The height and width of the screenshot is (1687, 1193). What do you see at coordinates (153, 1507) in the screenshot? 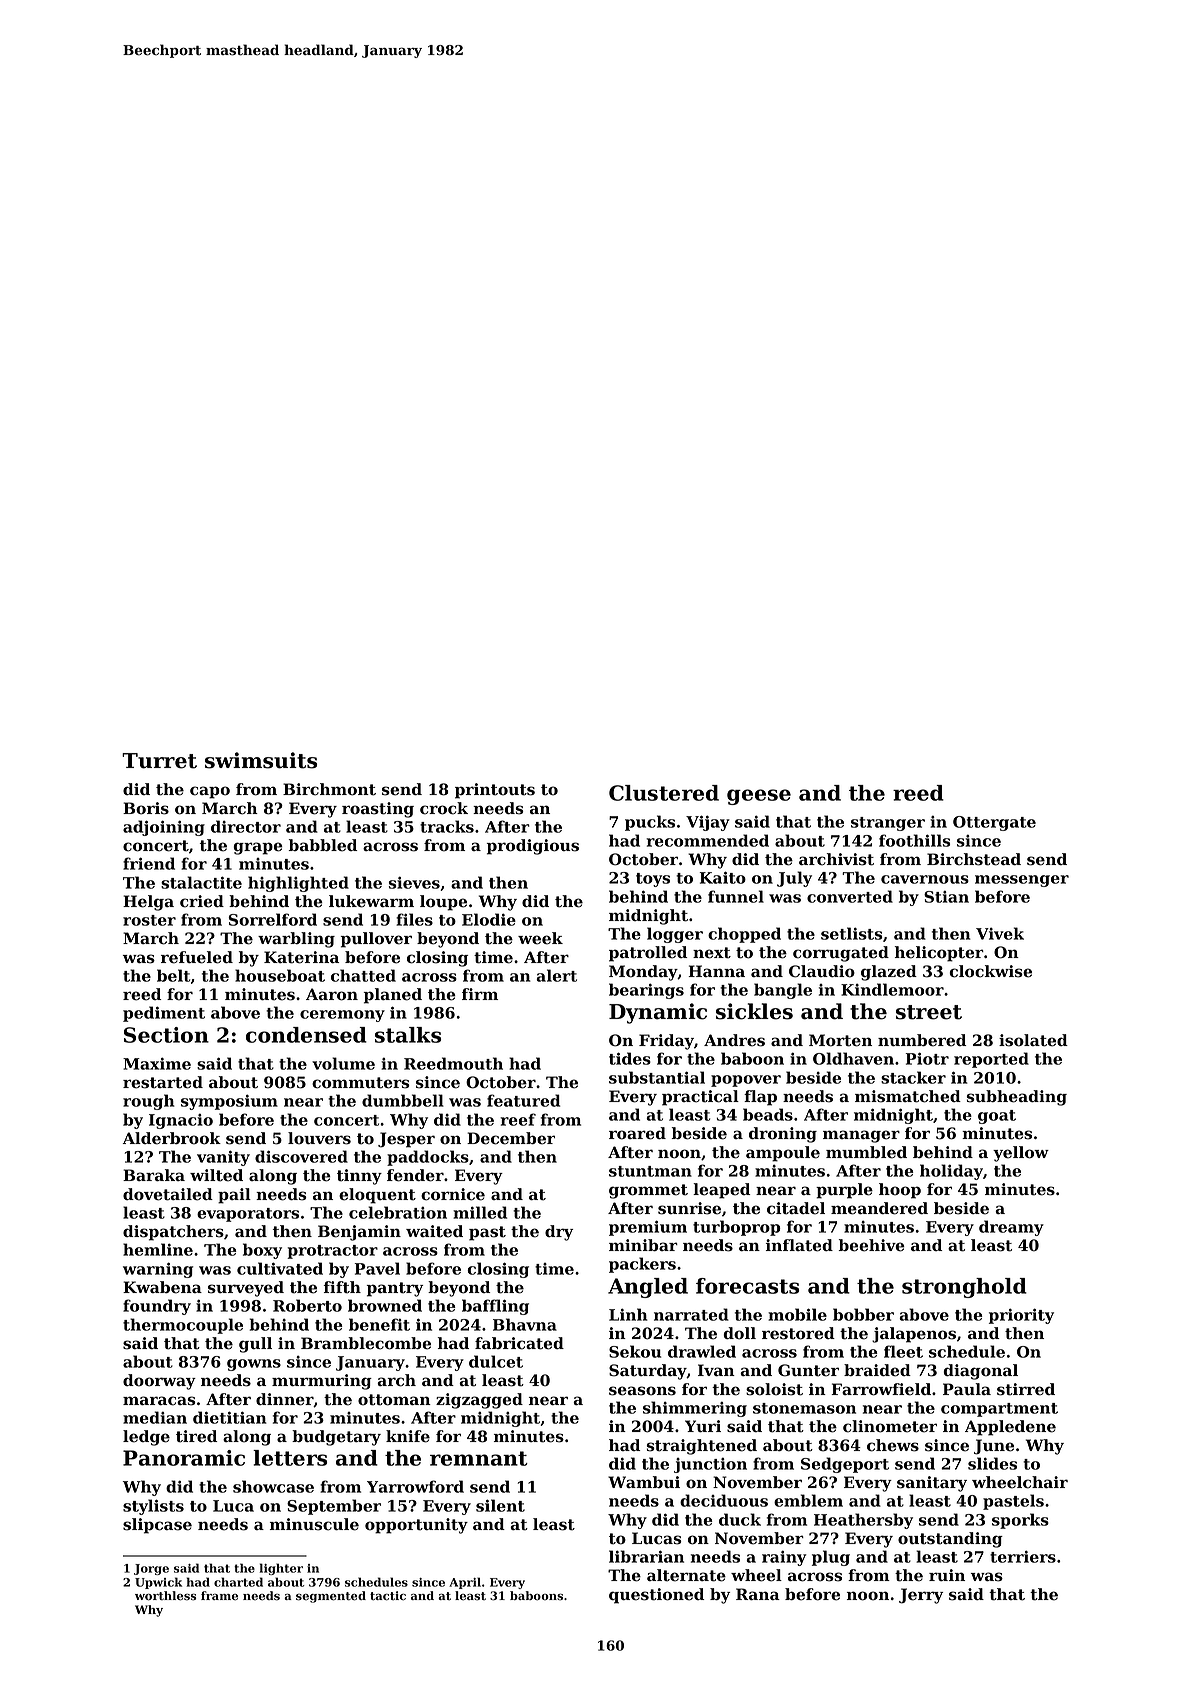
I see `stylists` at bounding box center [153, 1507].
